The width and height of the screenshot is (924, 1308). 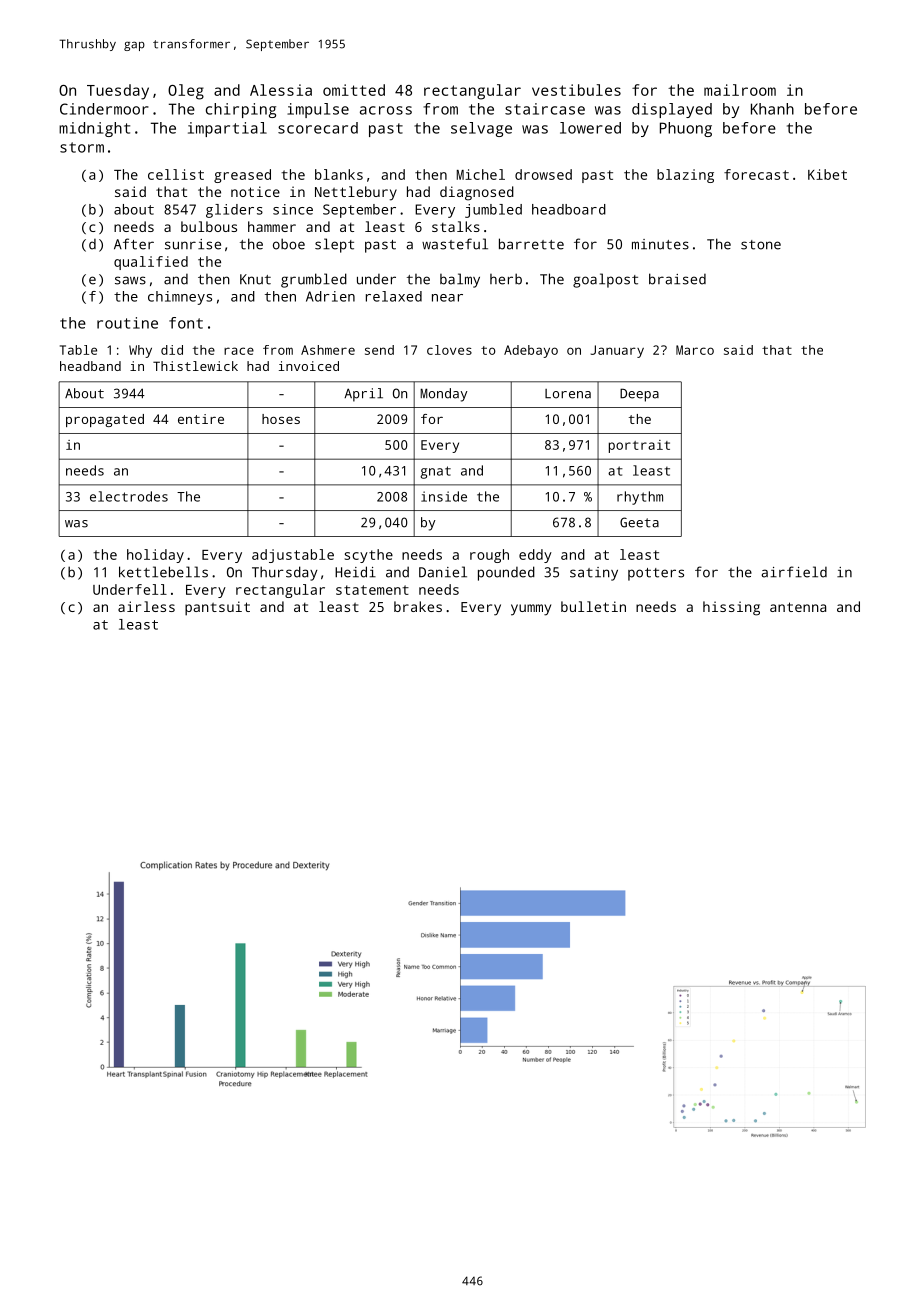 What do you see at coordinates (129, 496) in the screenshot?
I see `electrodes` at bounding box center [129, 496].
